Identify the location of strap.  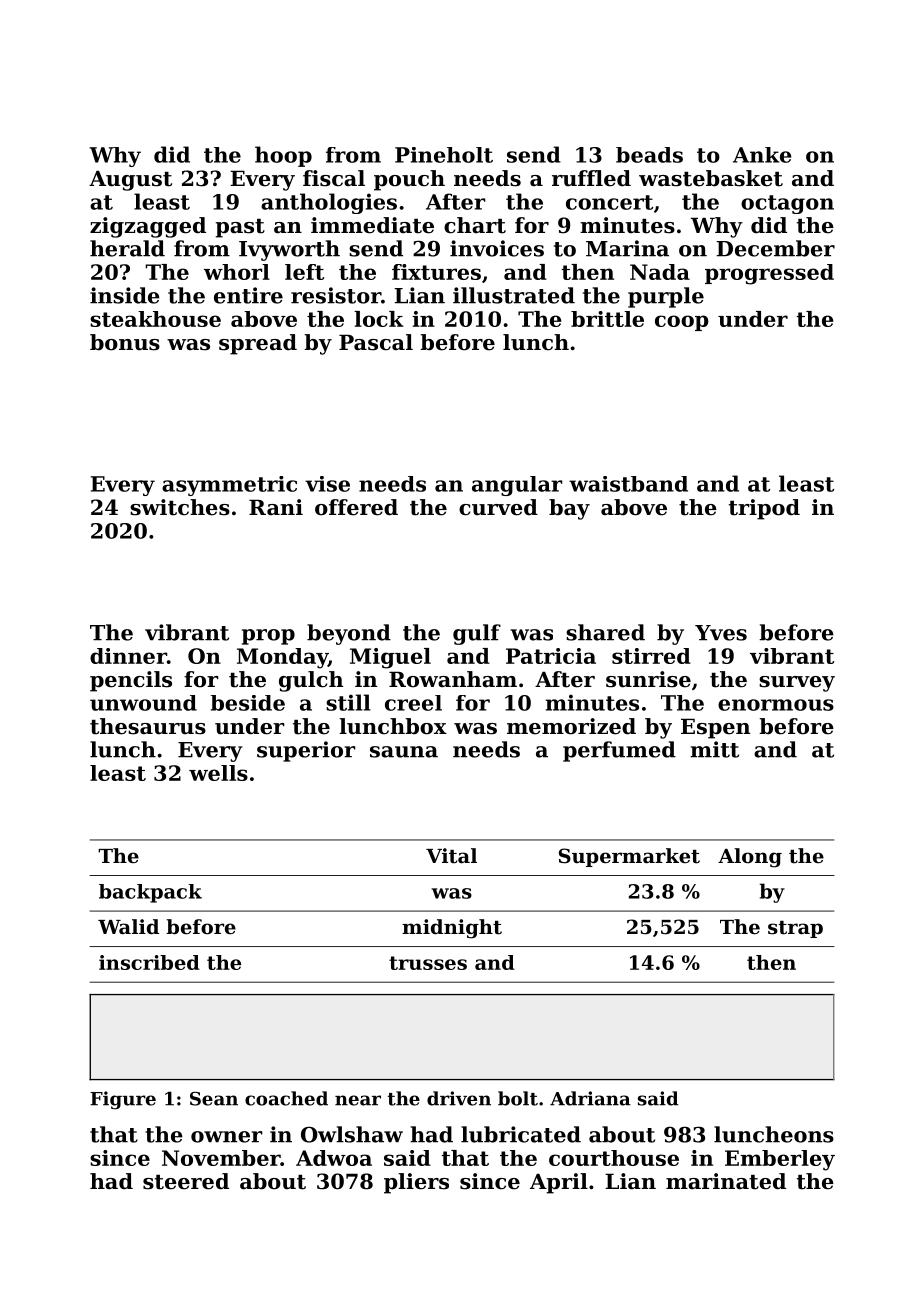
(795, 929).
